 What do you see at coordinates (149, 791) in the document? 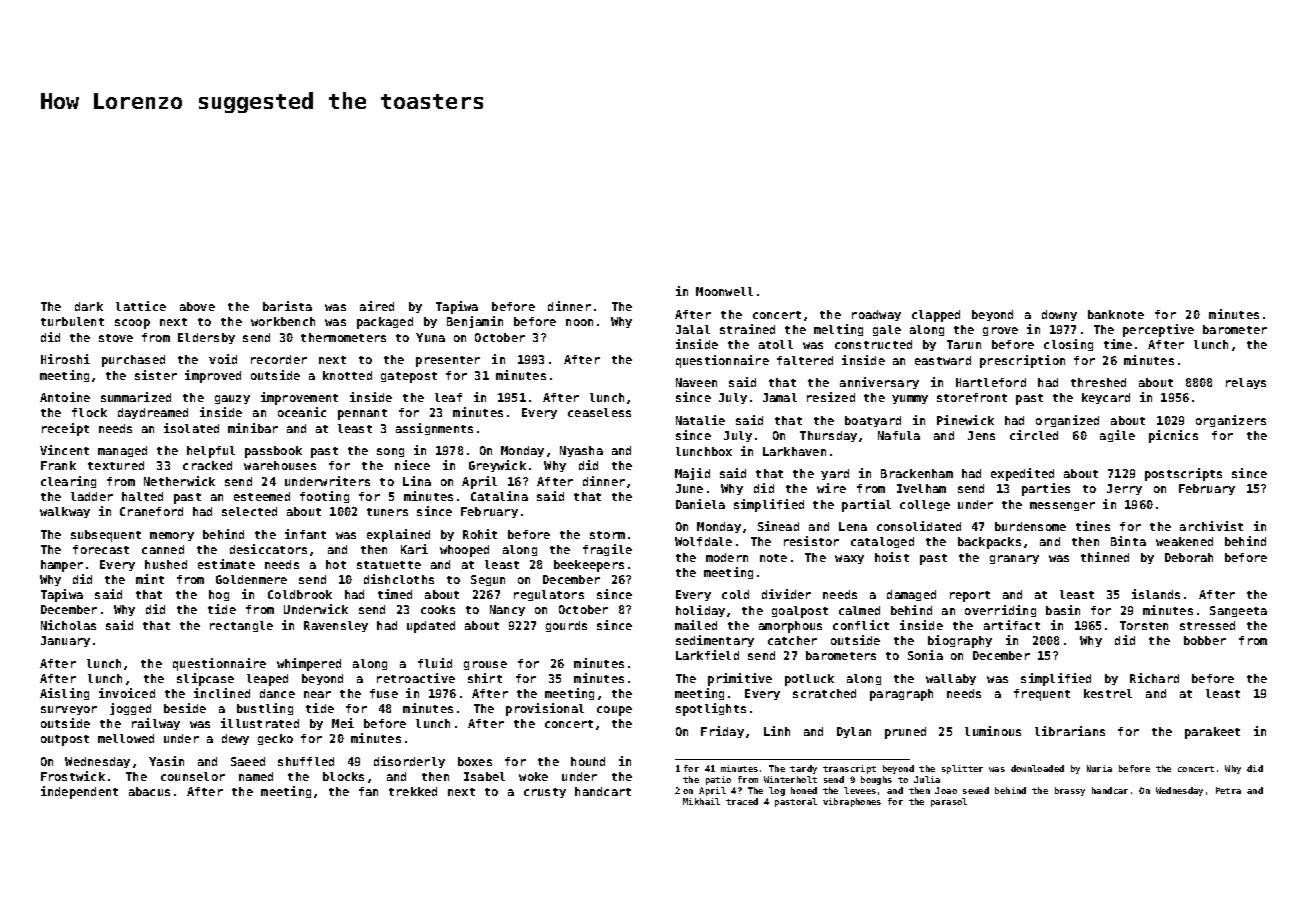
I see `abacus` at bounding box center [149, 791].
